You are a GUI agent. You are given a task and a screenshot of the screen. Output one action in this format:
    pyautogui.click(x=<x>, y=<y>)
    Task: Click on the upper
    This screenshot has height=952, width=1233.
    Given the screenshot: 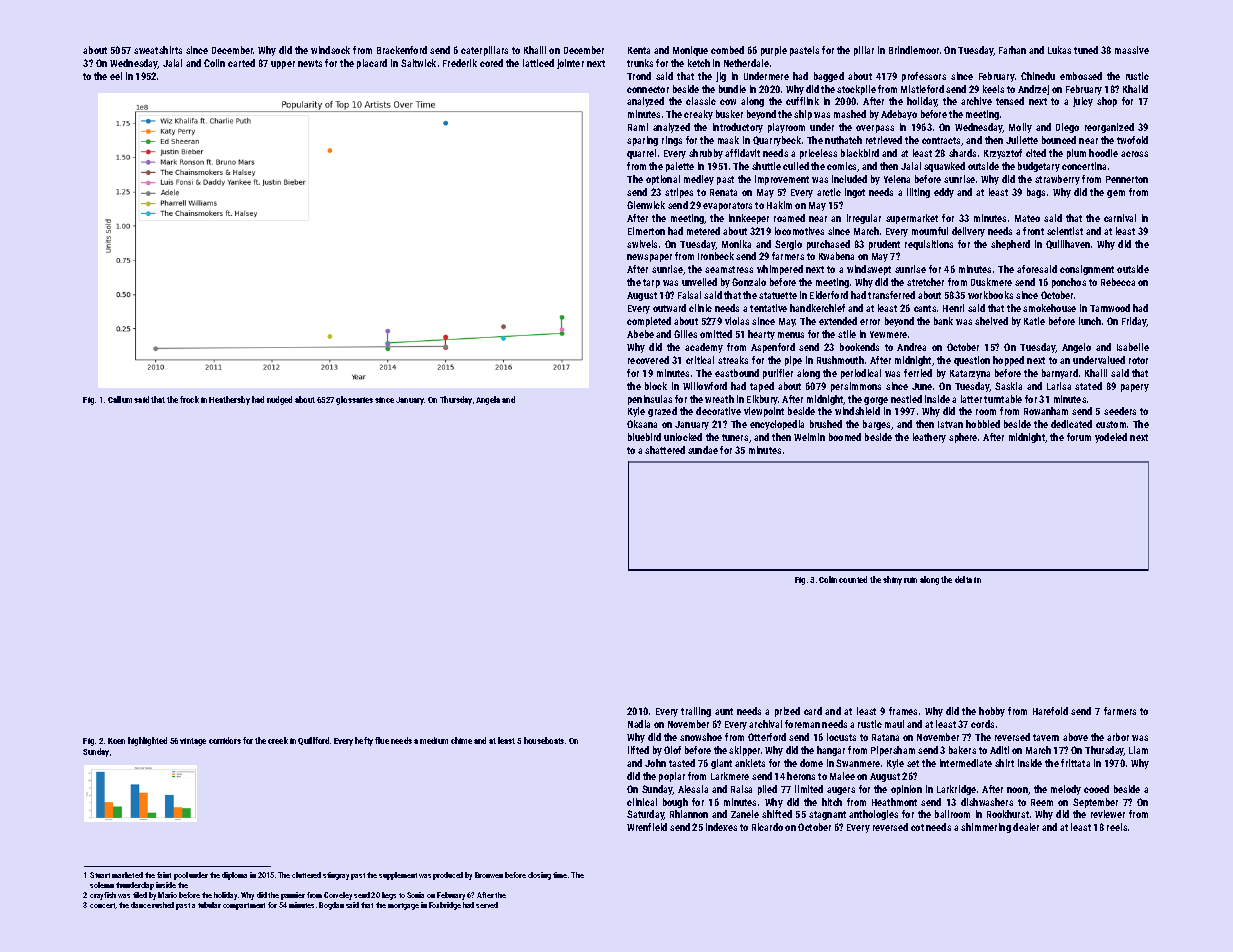 What is the action you would take?
    pyautogui.click(x=283, y=65)
